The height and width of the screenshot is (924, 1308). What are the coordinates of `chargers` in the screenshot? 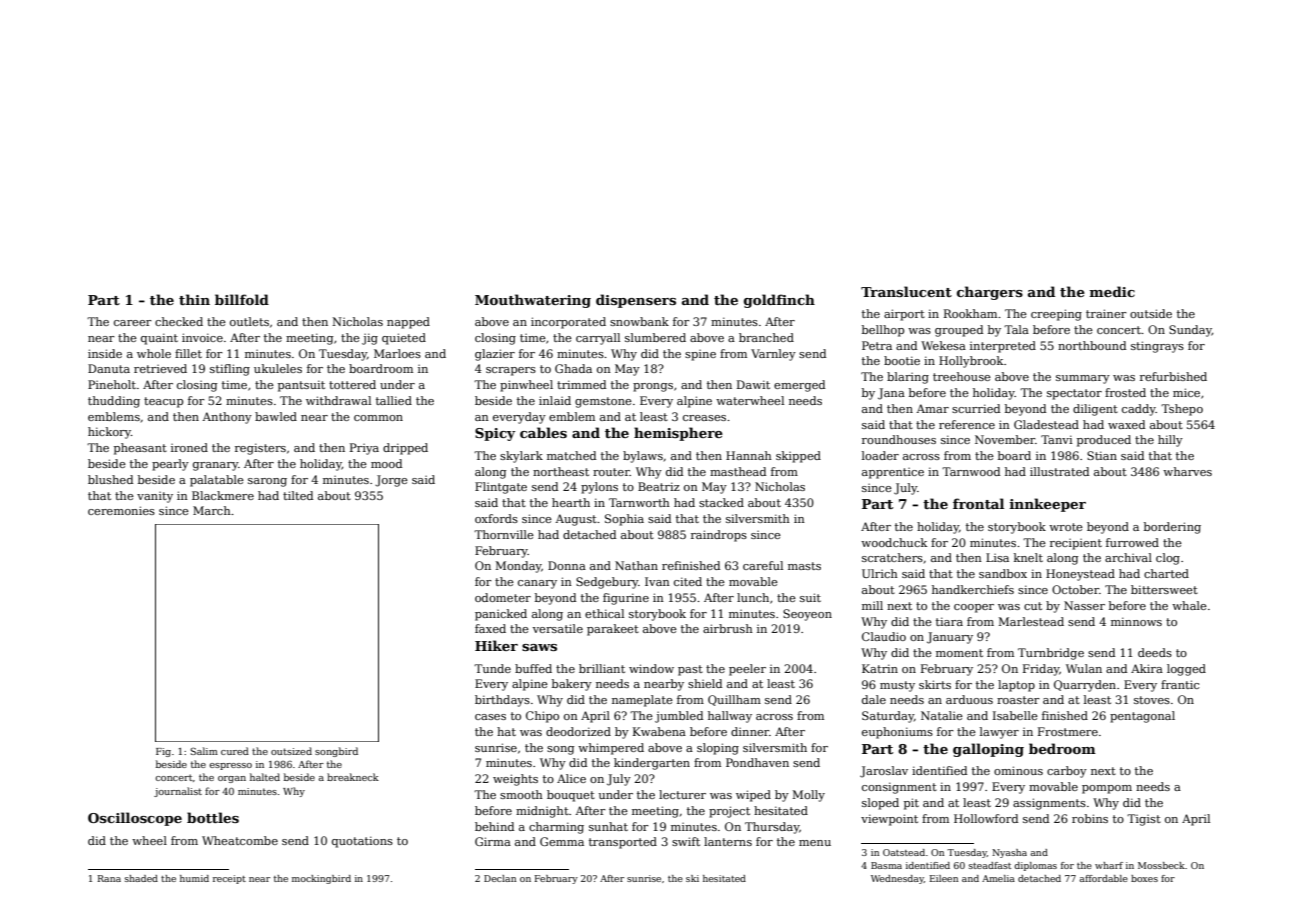 It's located at (990, 293).
